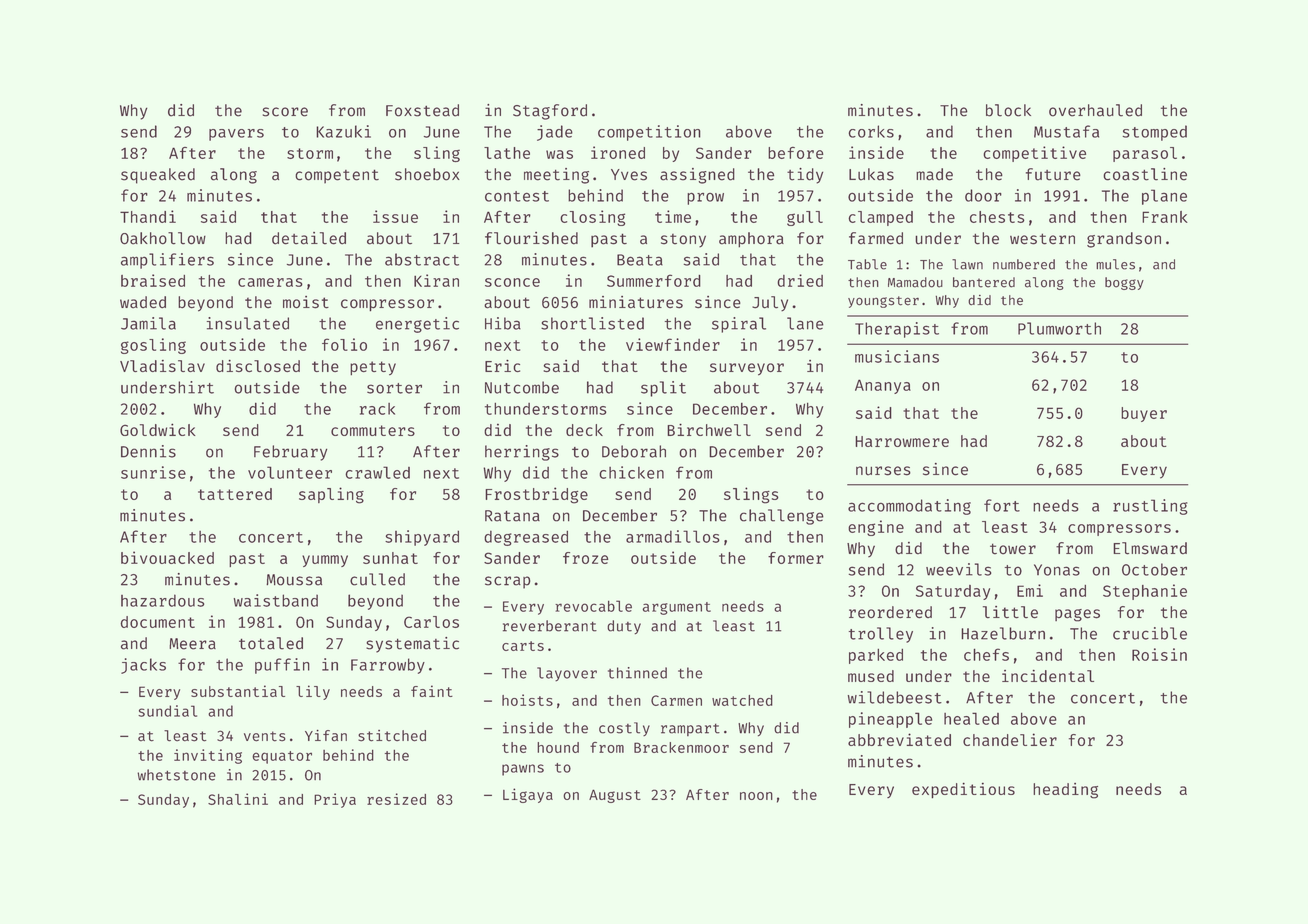  I want to click on fort, so click(1002, 505).
